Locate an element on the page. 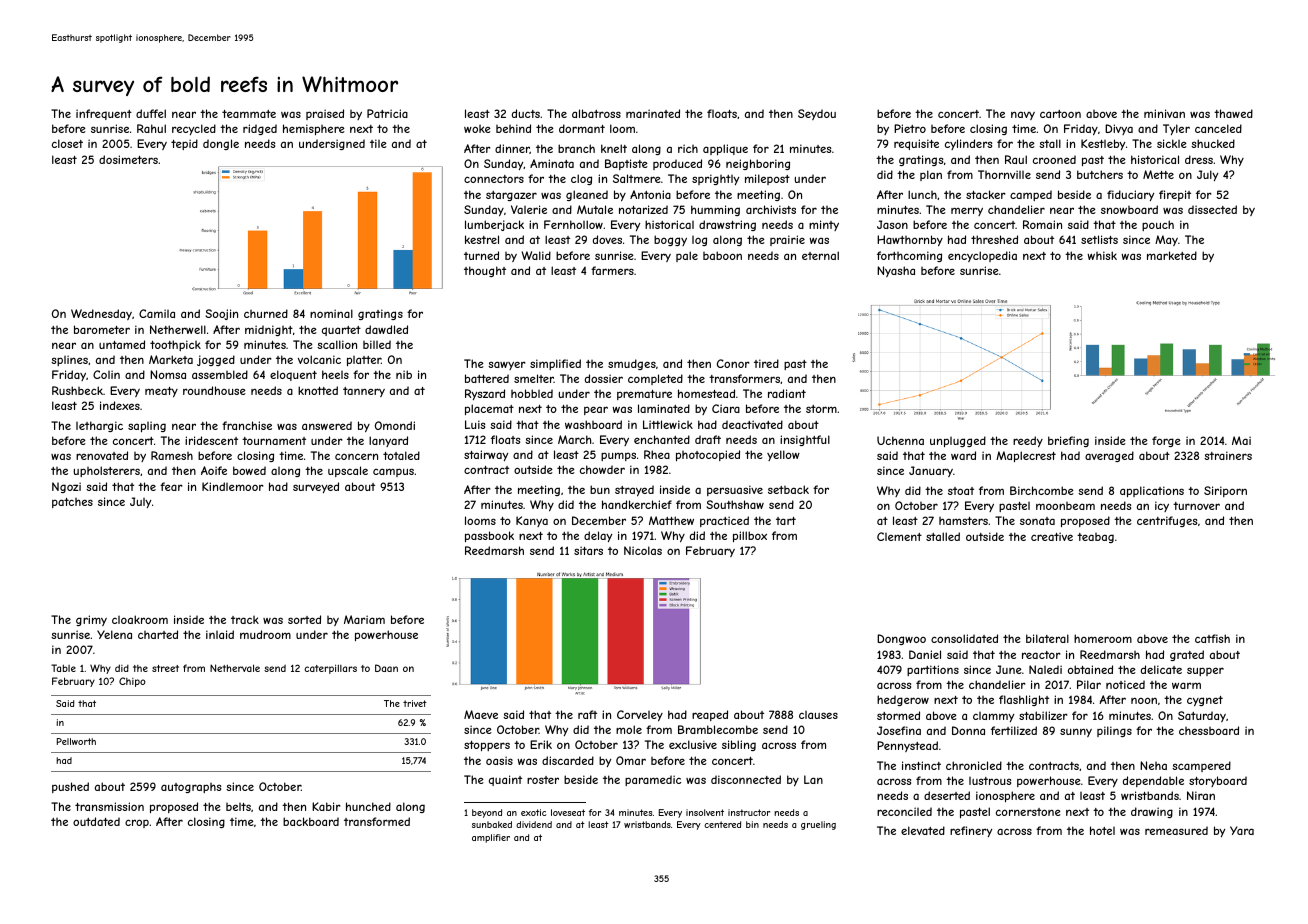  Omar is located at coordinates (631, 760).
